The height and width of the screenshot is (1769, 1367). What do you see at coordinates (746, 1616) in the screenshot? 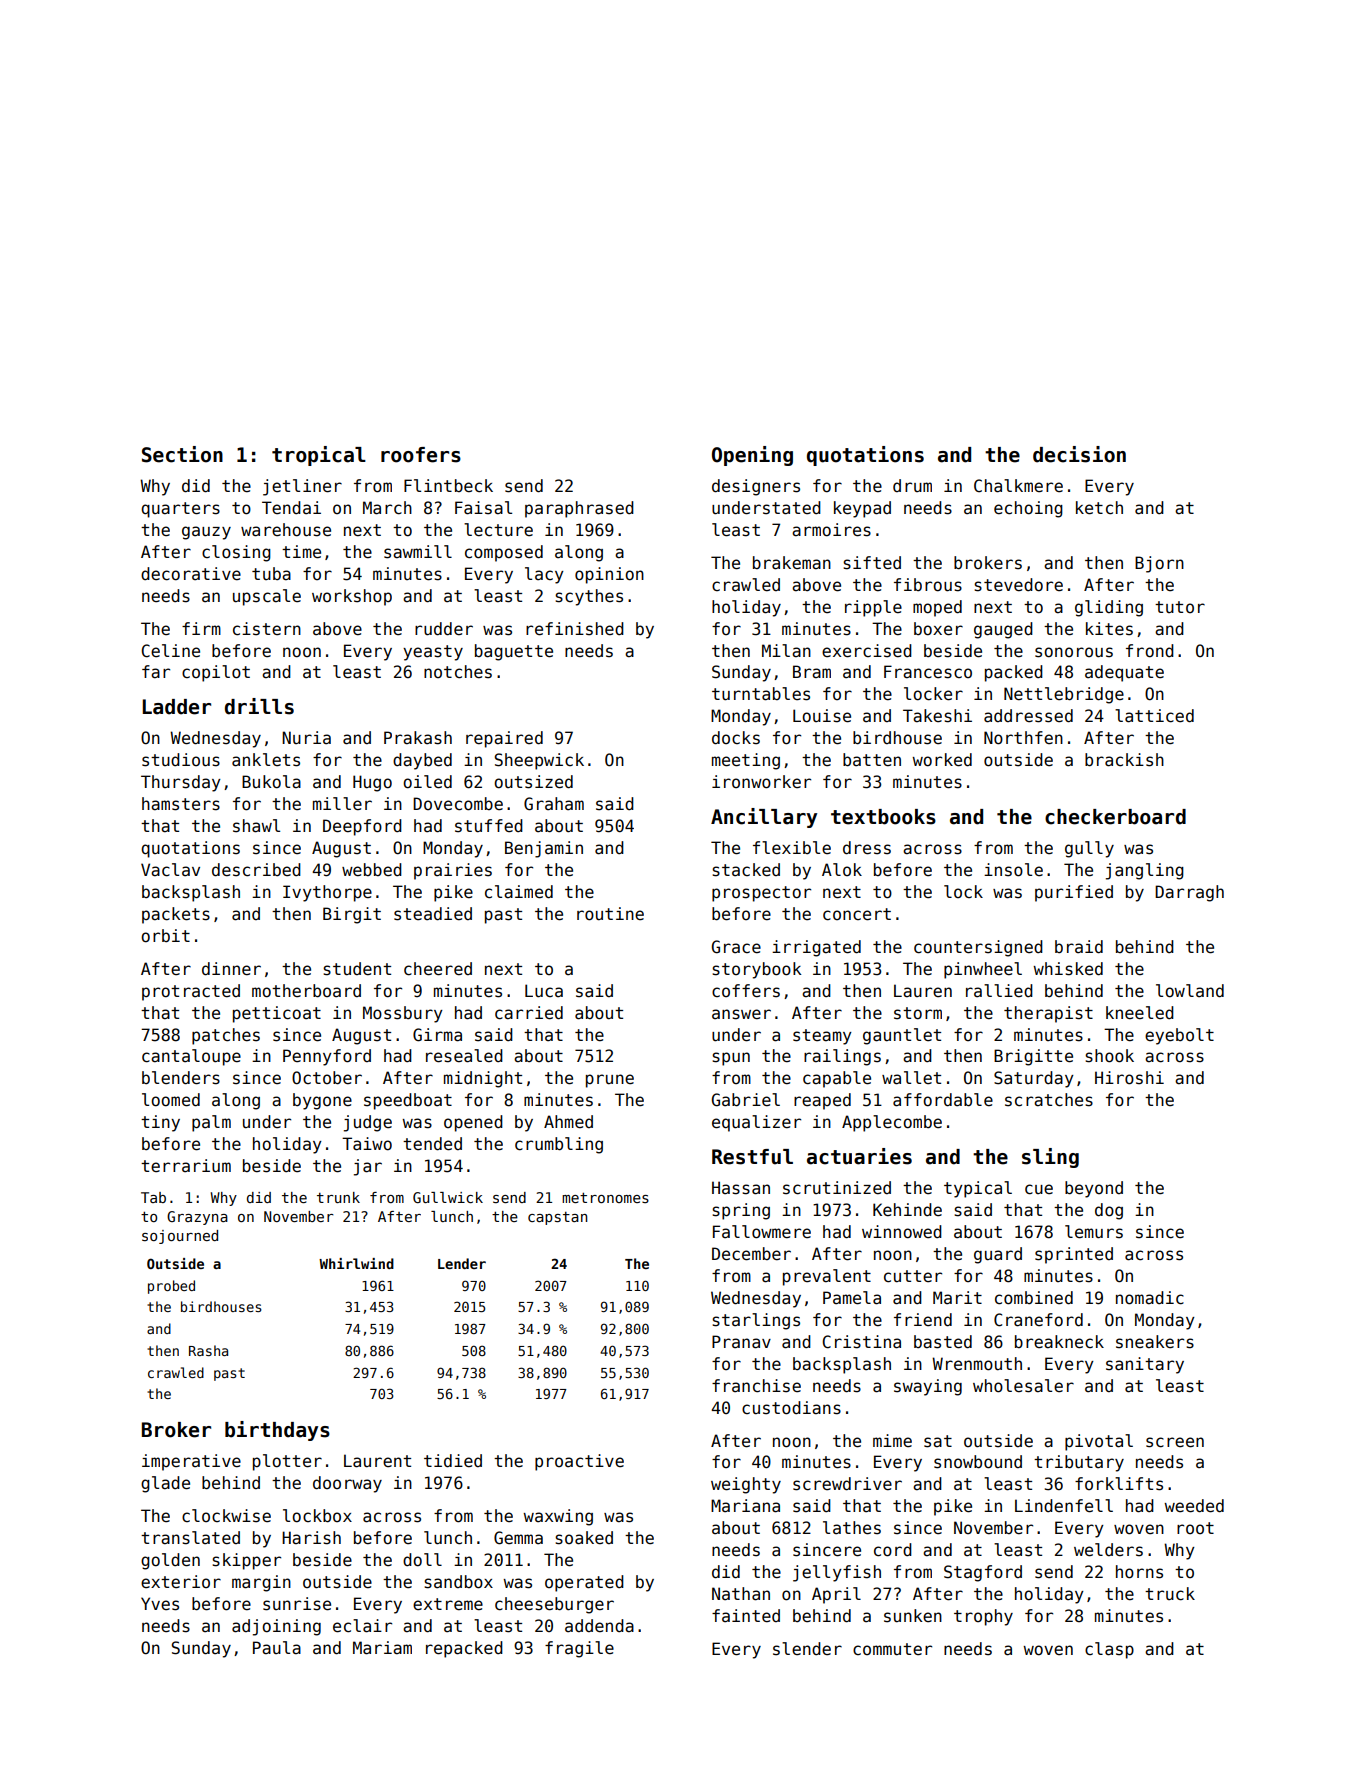
I see `fainted` at bounding box center [746, 1616].
